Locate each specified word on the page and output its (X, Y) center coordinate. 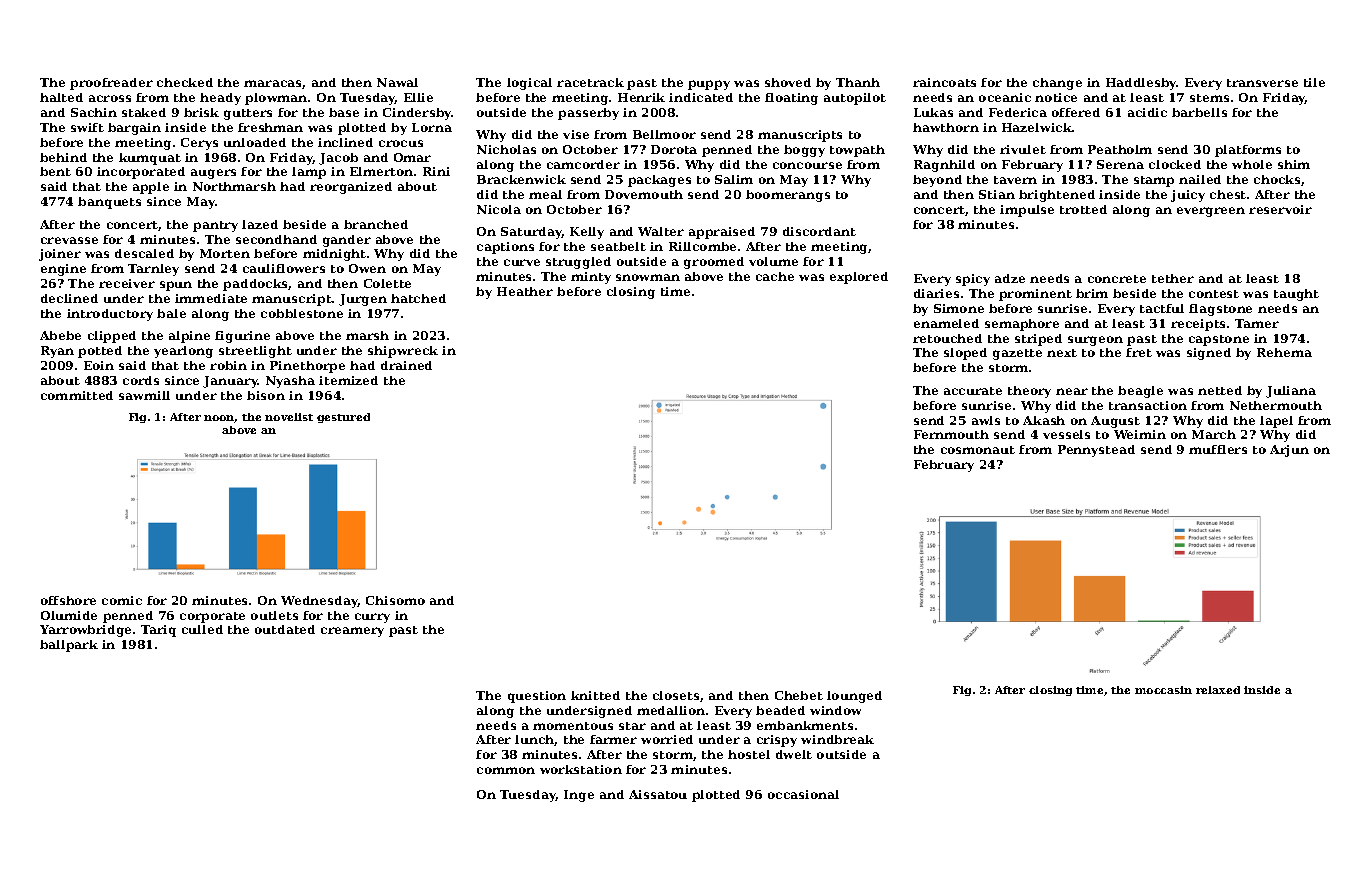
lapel (1276, 422)
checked (185, 82)
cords (141, 380)
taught (1296, 295)
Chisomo (395, 600)
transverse (1262, 83)
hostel (749, 754)
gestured (343, 418)
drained (406, 365)
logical (529, 84)
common (506, 770)
